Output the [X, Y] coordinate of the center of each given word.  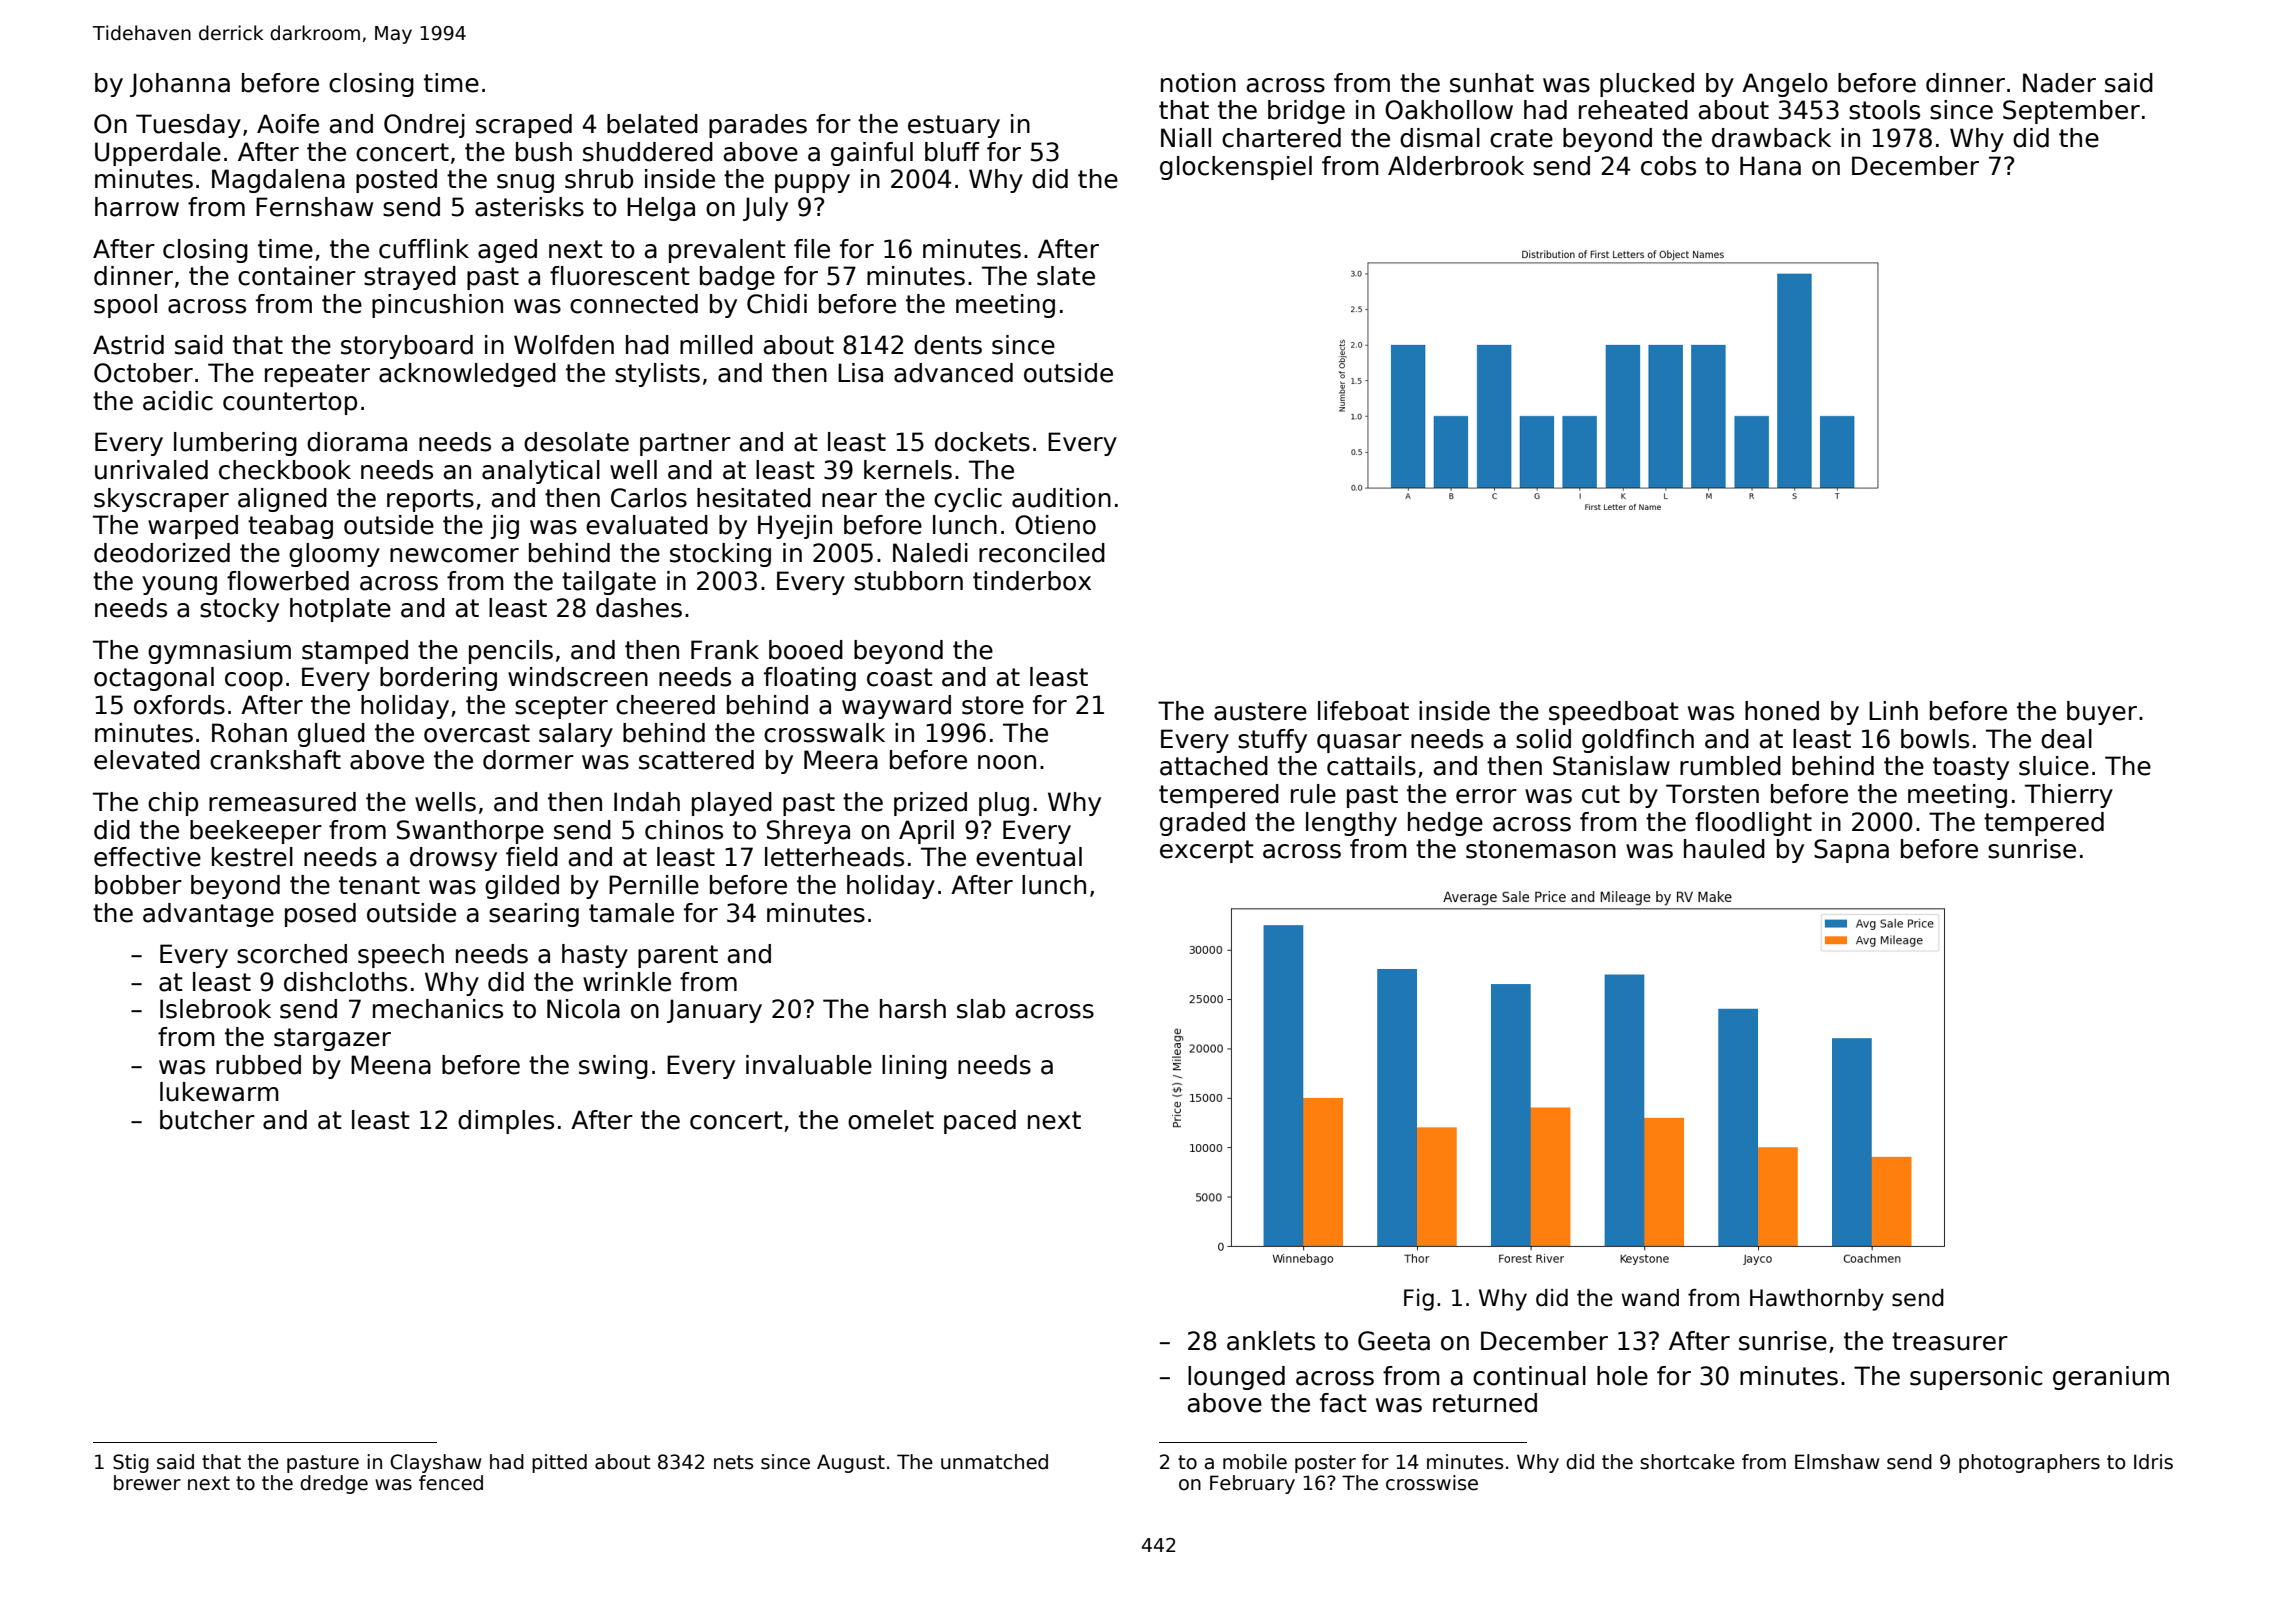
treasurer [1950, 1341]
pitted [559, 1463]
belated [652, 124]
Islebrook [215, 1009]
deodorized [162, 553]
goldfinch [1638, 741]
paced [980, 1122]
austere [1260, 711]
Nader [2059, 83]
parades [758, 126]
